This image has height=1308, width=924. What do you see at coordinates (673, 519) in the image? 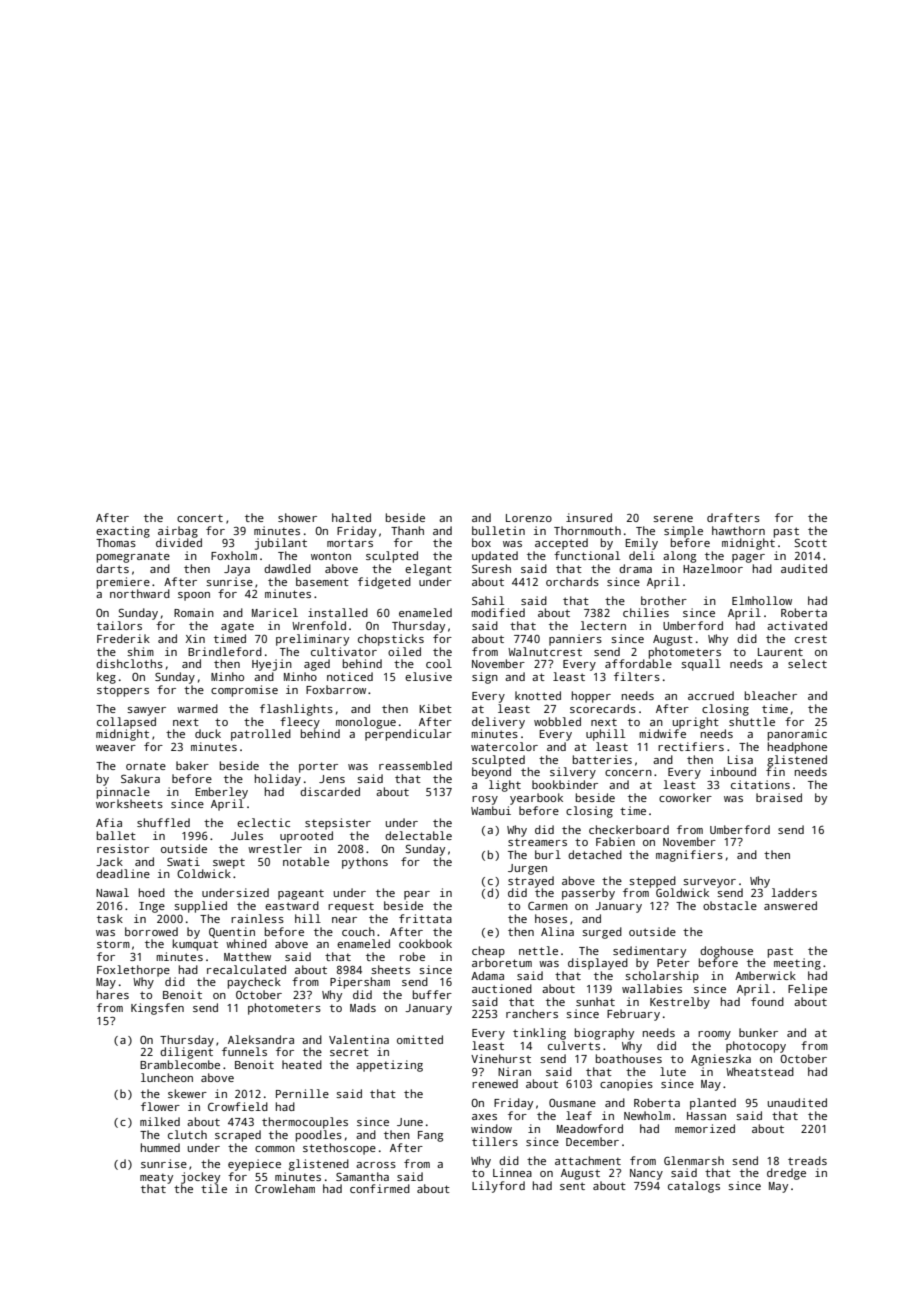
I see `serene` at bounding box center [673, 519].
